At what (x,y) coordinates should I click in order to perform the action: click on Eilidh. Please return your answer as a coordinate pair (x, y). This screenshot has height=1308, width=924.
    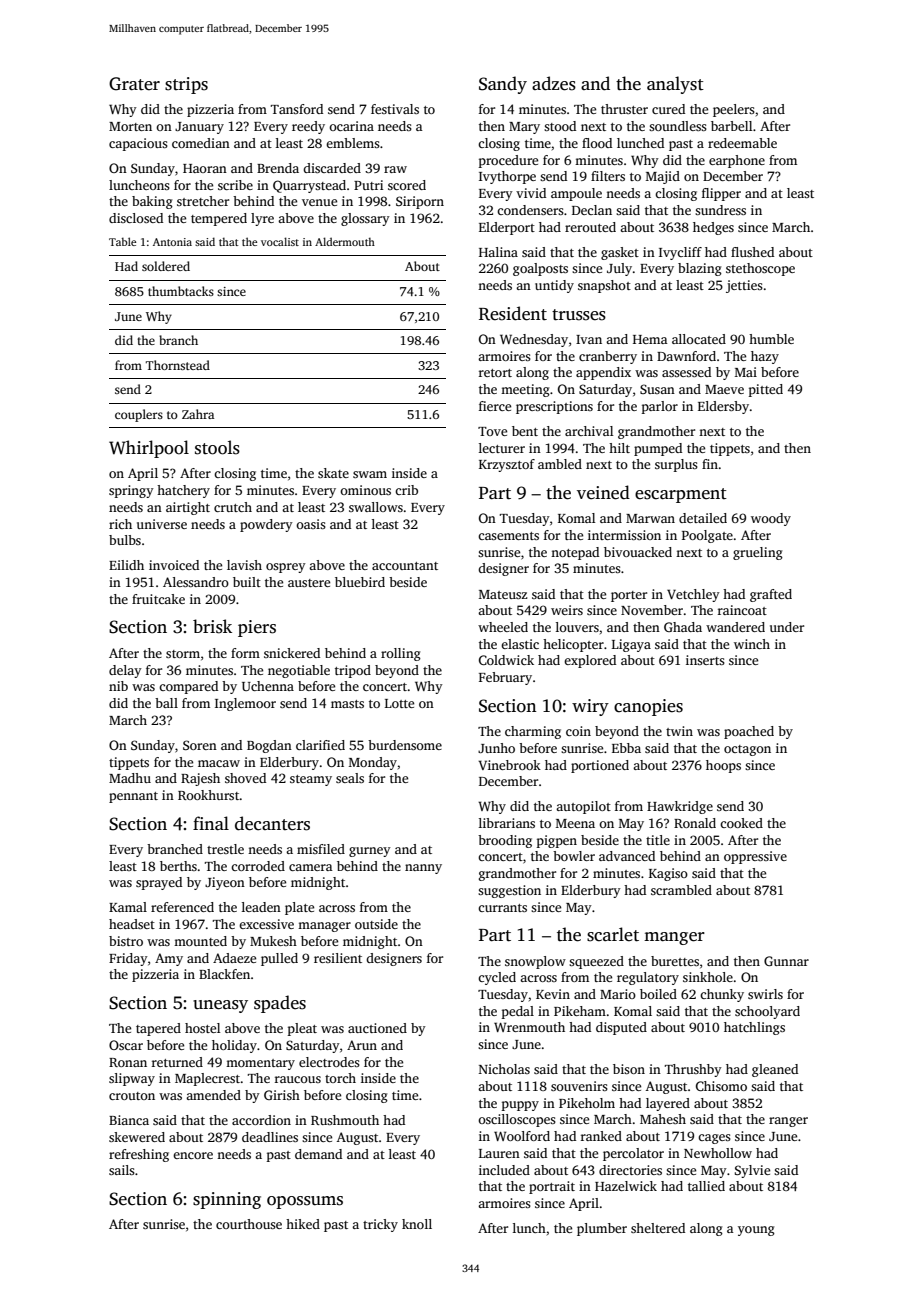
    Looking at the image, I should click on (126, 565).
